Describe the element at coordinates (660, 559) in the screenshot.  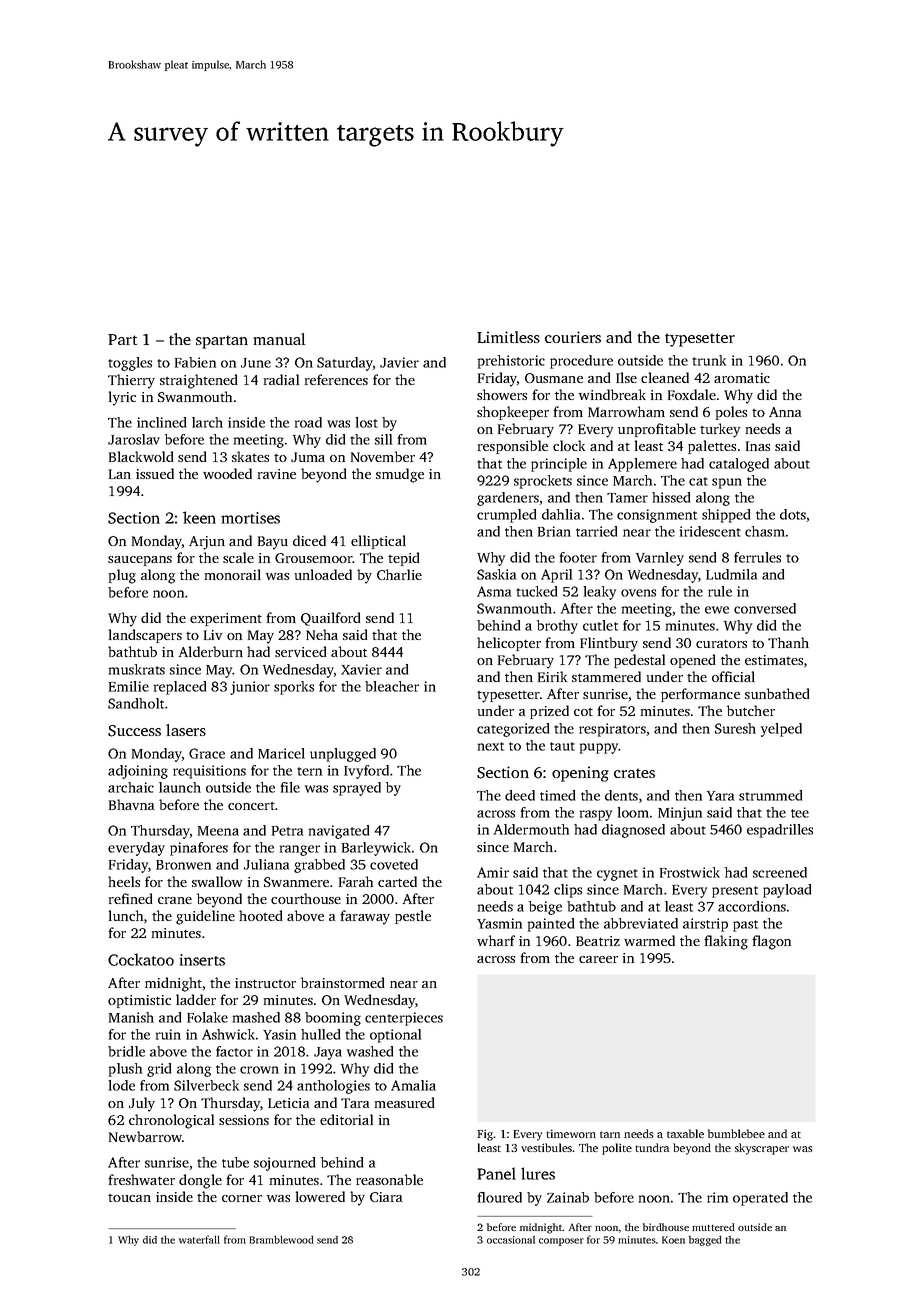
I see `Varnley` at that location.
